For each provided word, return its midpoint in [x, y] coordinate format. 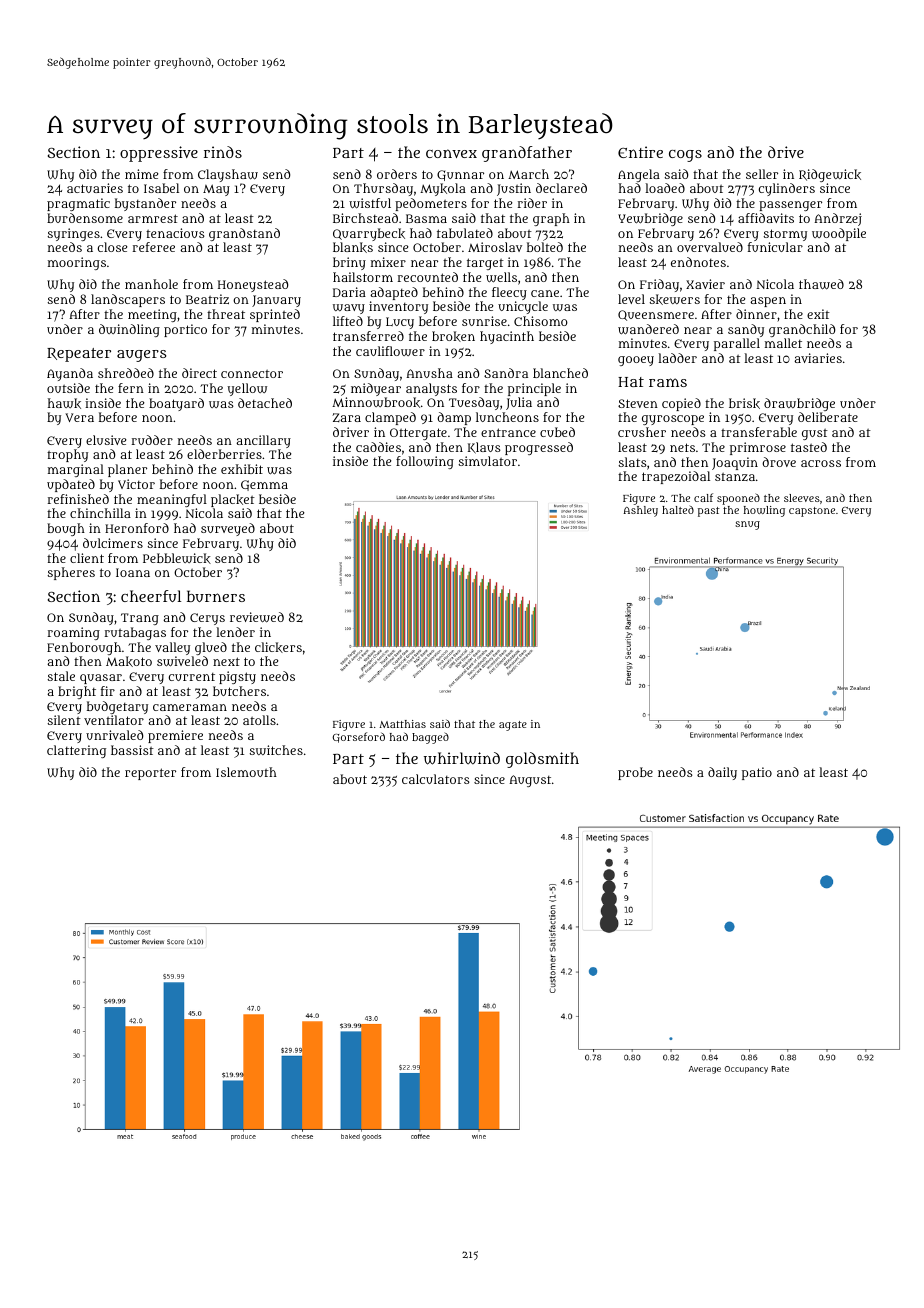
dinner [756, 314]
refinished [78, 499]
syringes [74, 234]
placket [233, 500]
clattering [76, 751]
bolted [545, 247]
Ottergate [418, 434]
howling [764, 511]
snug [747, 525]
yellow [247, 389]
